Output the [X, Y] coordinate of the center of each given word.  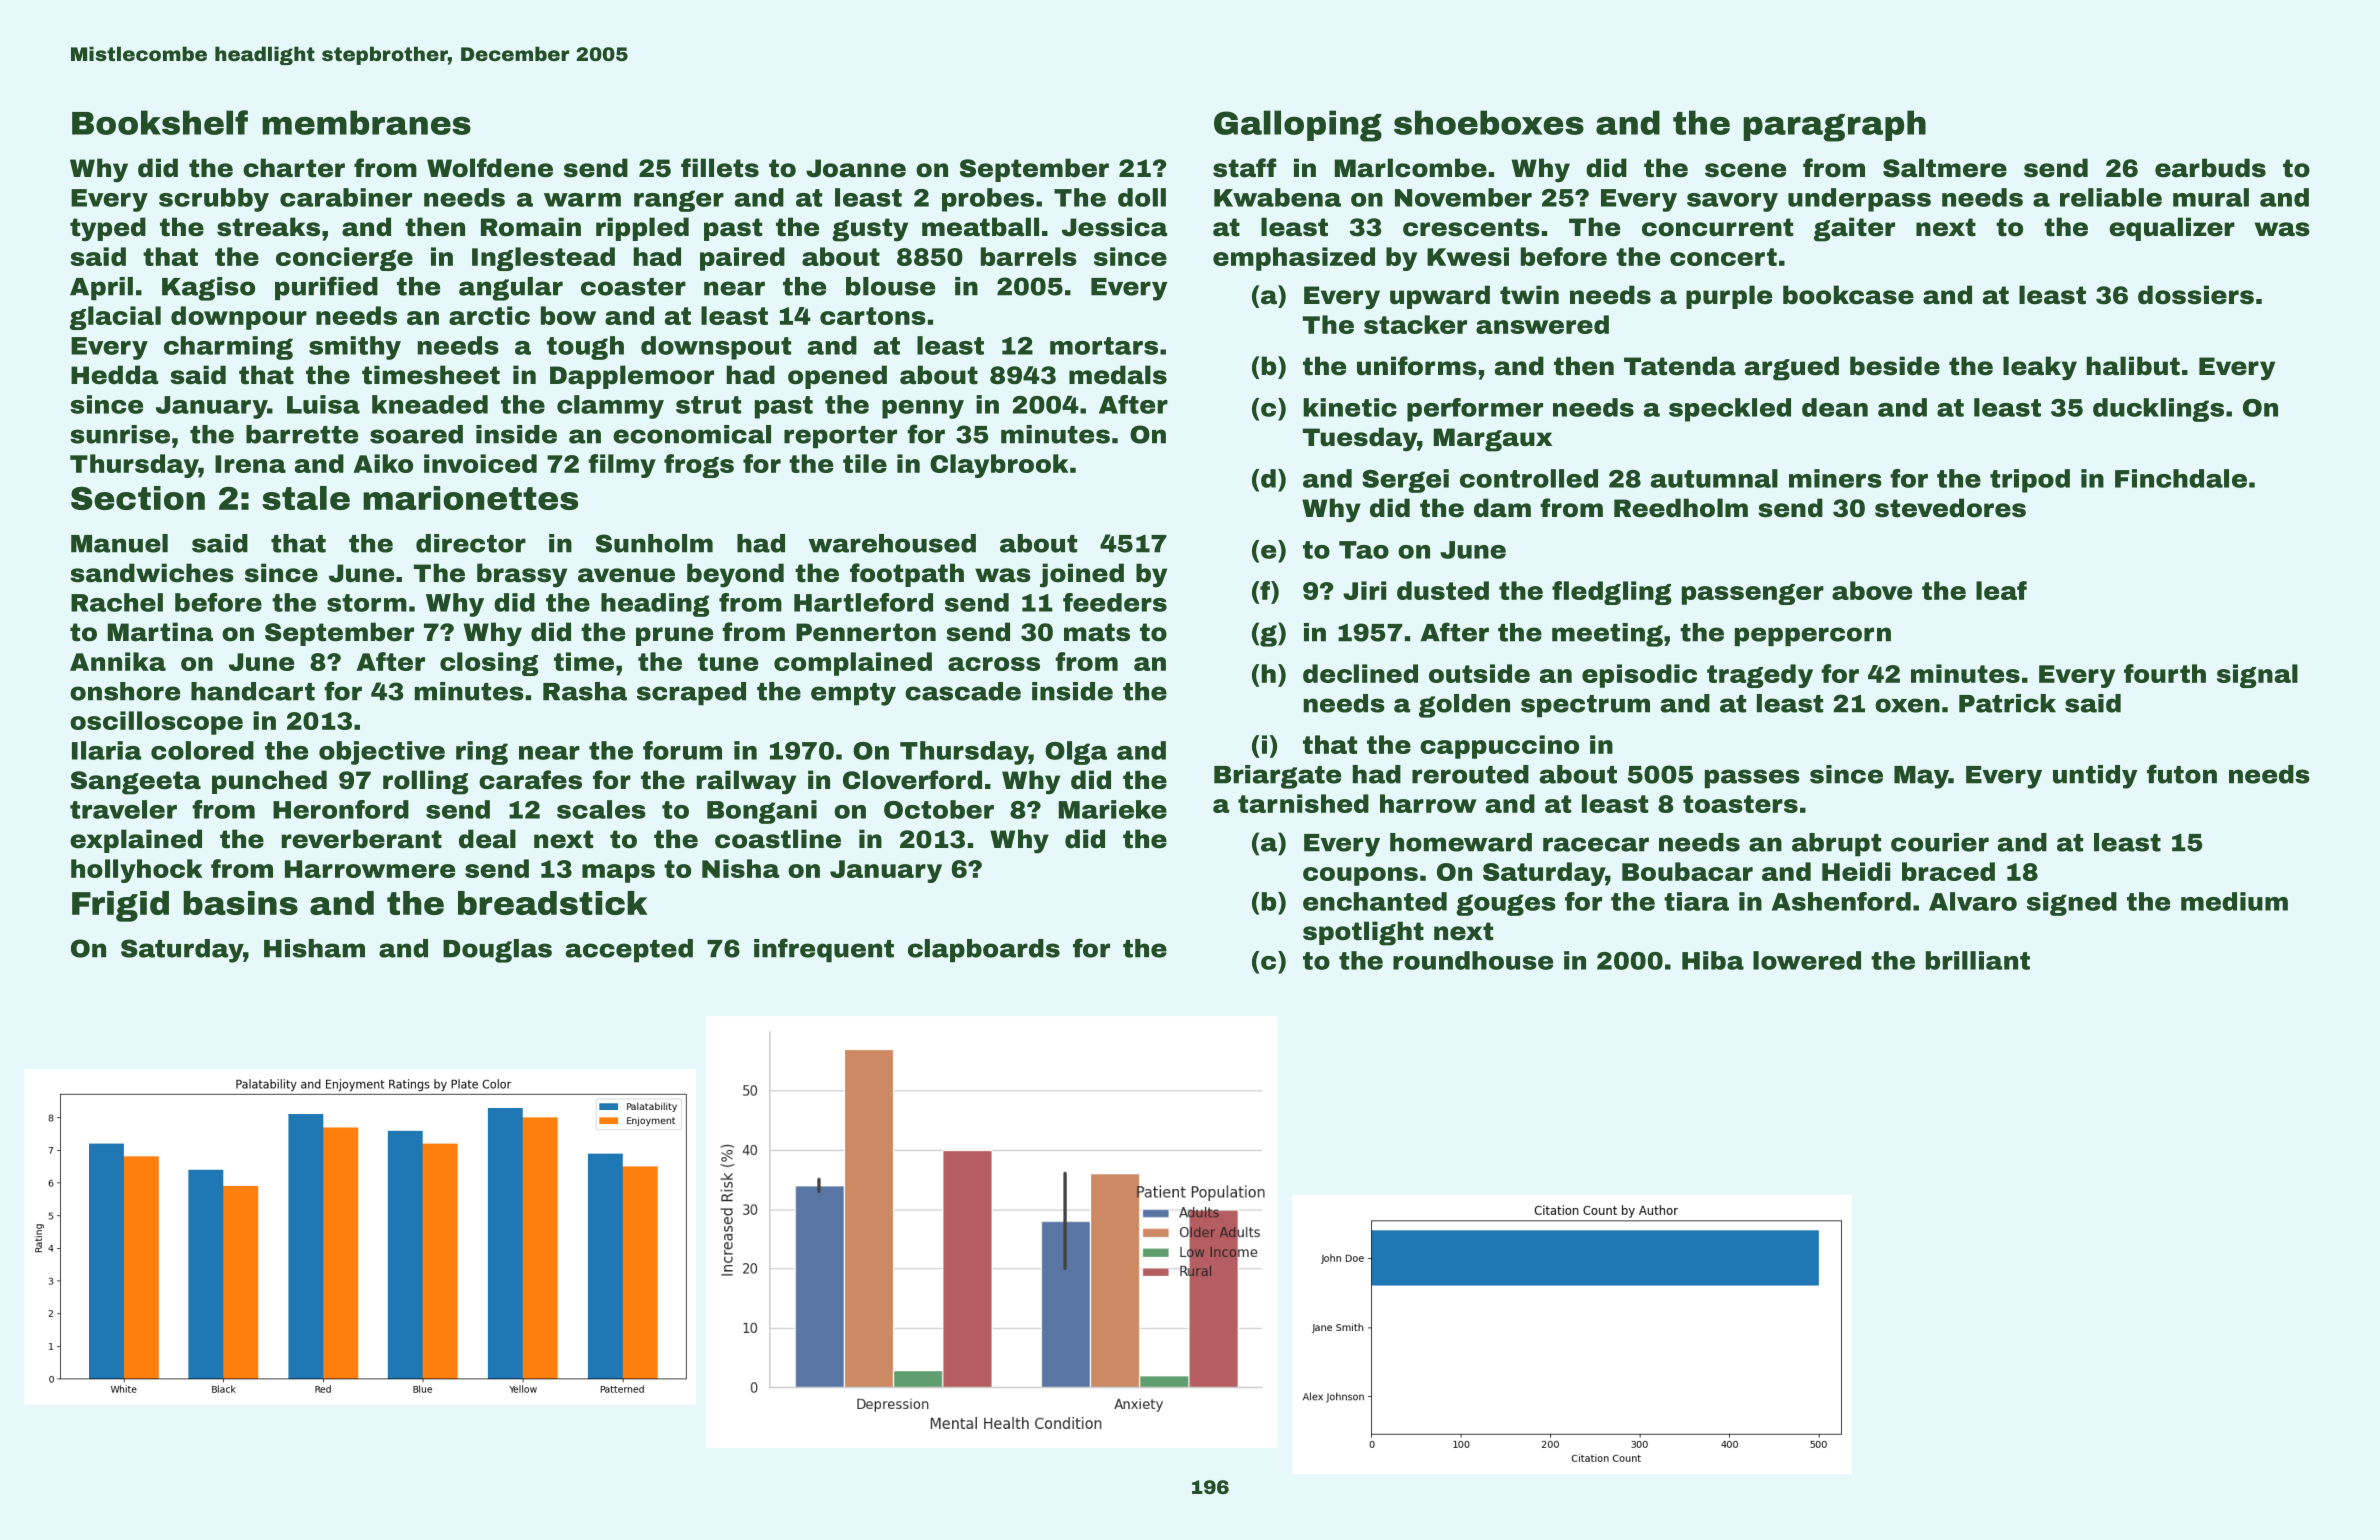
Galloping [1298, 126]
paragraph [1834, 126]
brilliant [1978, 960]
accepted [629, 950]
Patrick [2007, 703]
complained [853, 664]
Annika [118, 661]
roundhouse [1473, 960]
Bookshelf [160, 122]
